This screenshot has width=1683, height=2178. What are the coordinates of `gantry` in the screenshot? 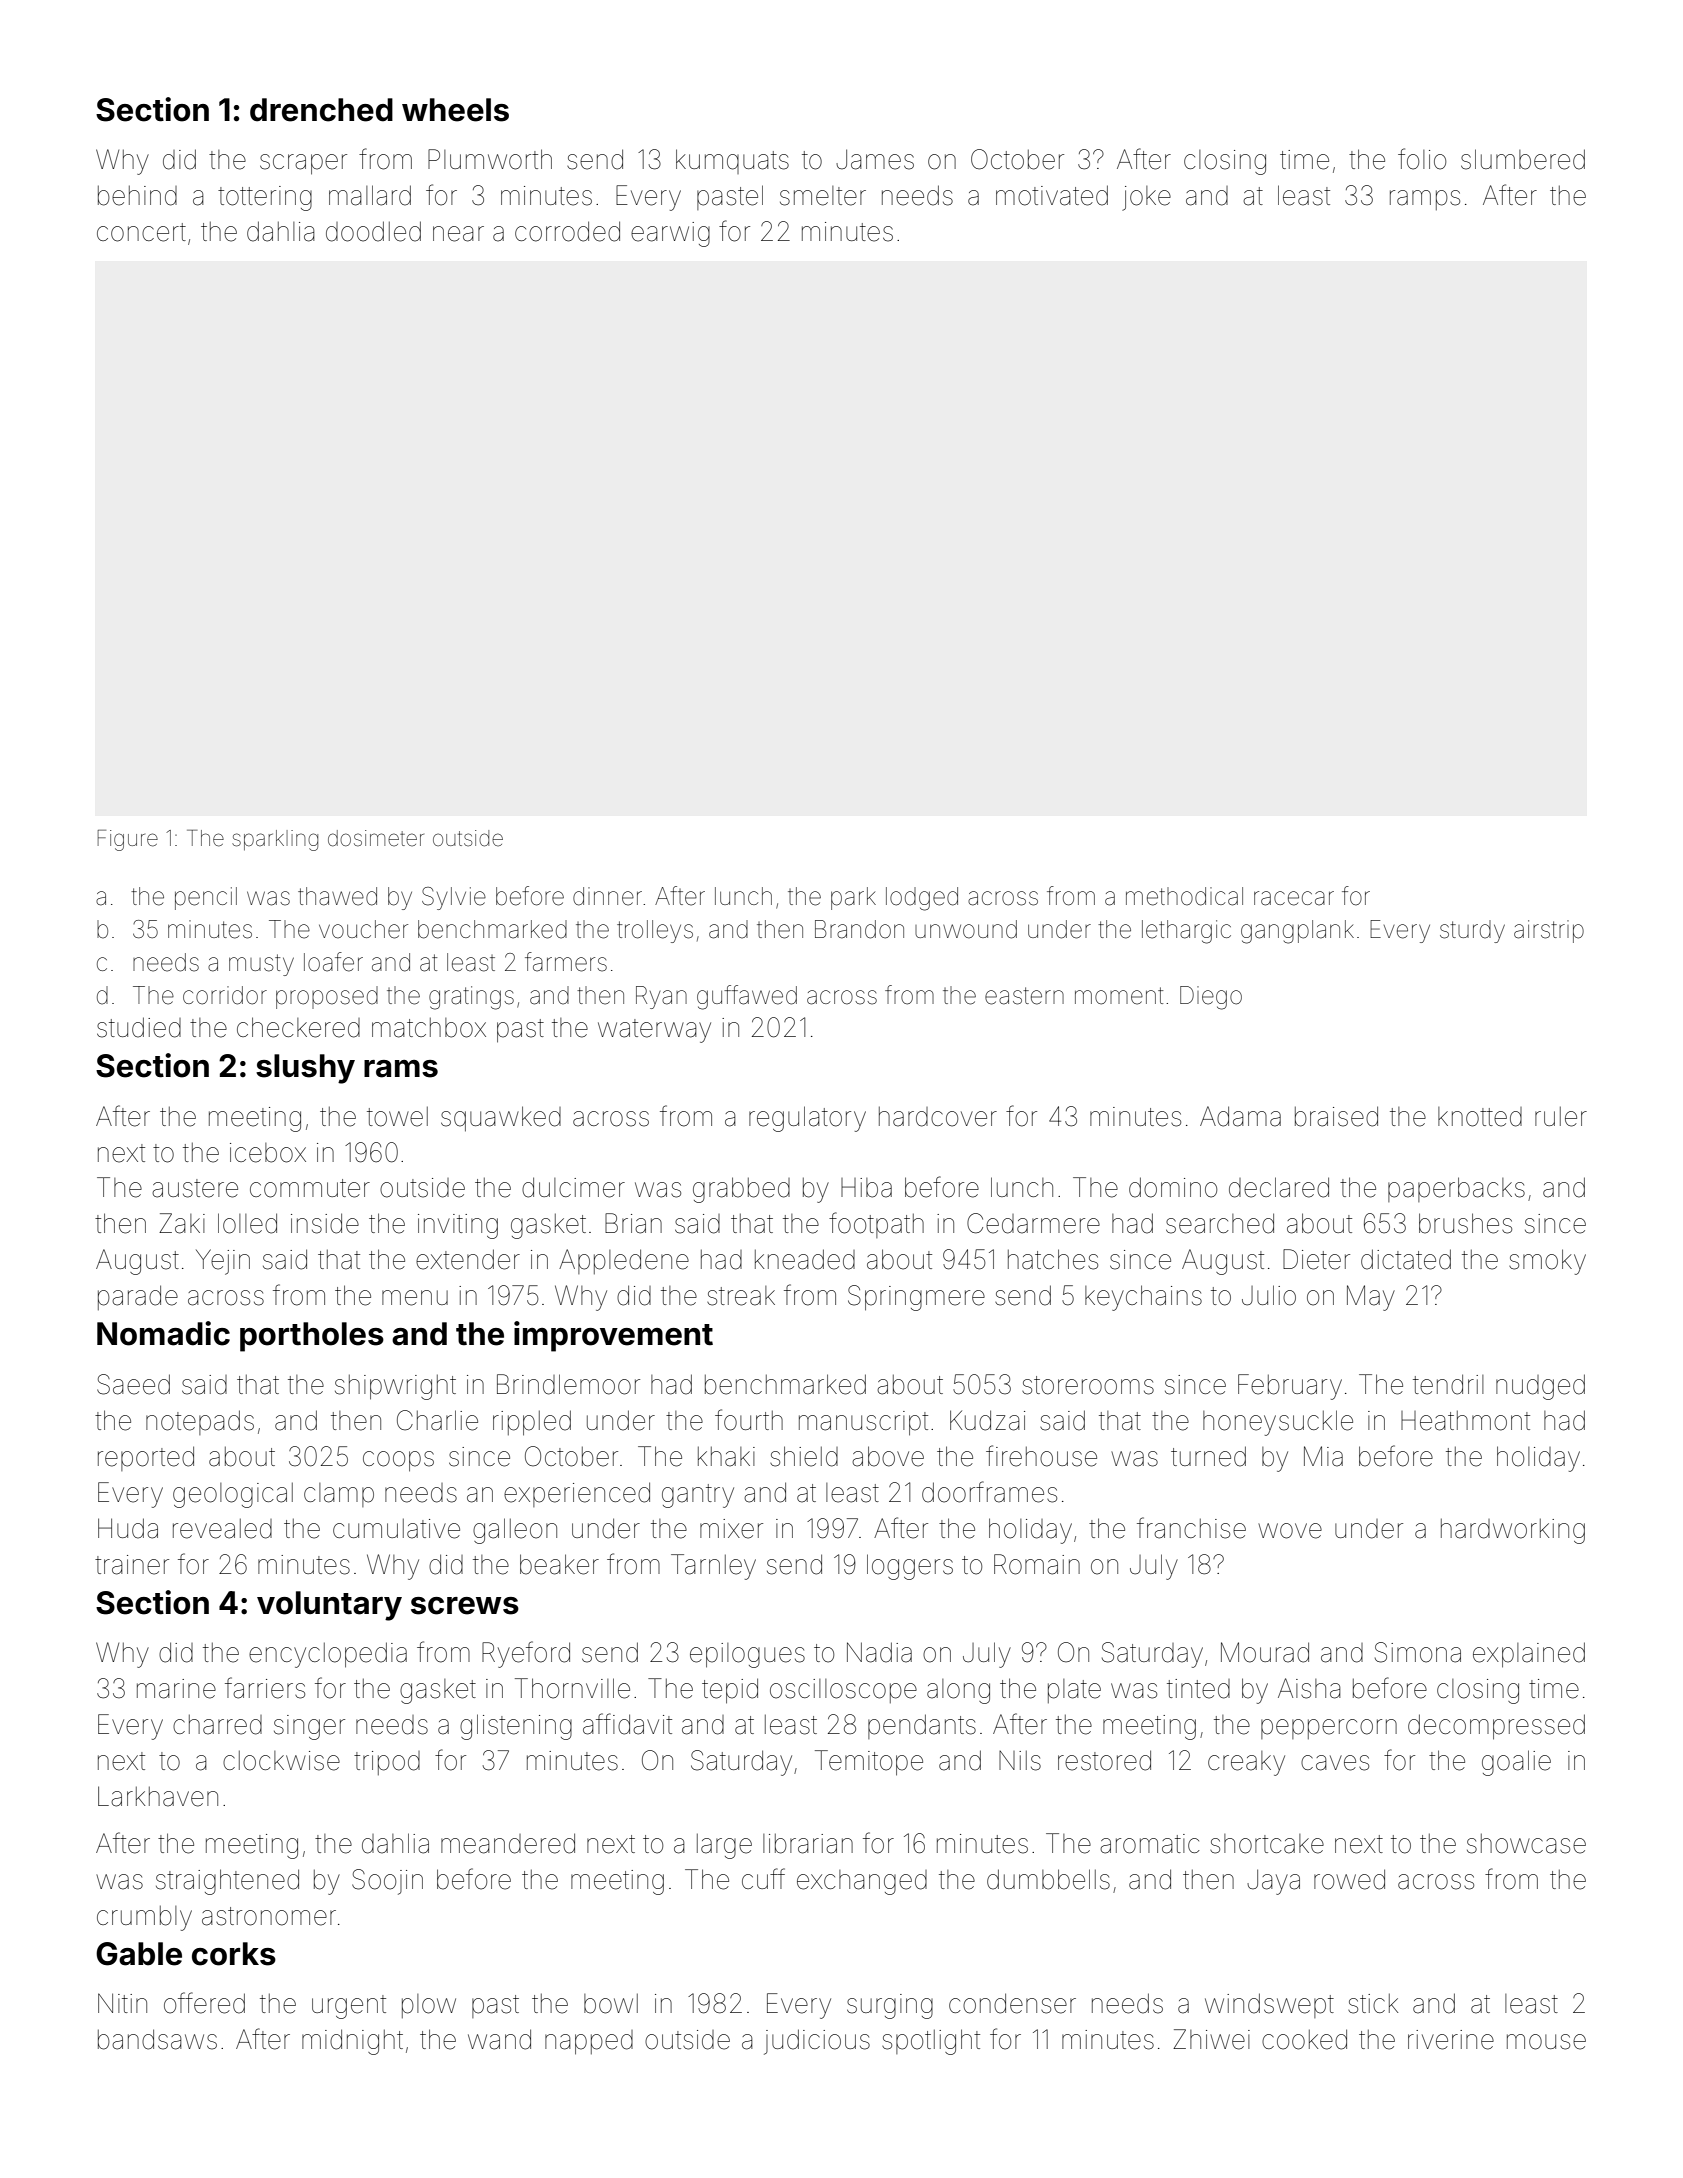 It's located at (698, 1496).
